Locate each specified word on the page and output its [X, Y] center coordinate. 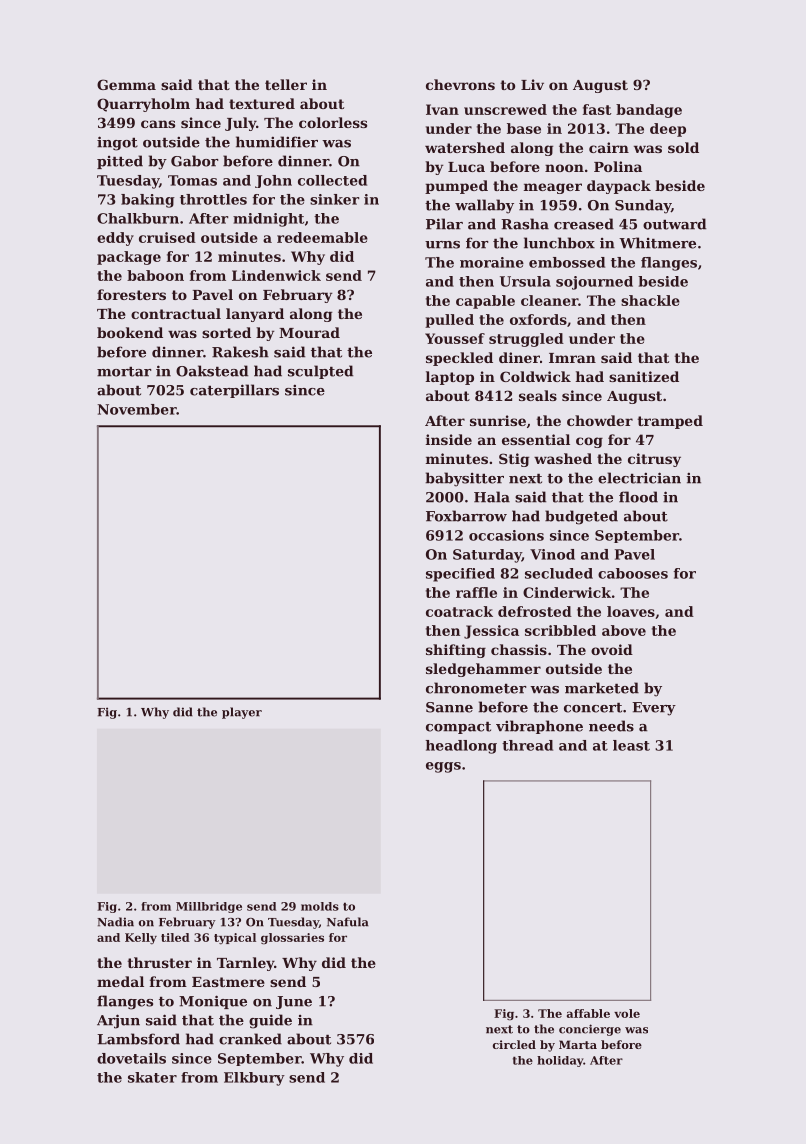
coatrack [459, 611]
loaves [631, 611]
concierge [590, 1030]
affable [588, 1013]
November [137, 409]
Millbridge [209, 907]
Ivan [442, 109]
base [524, 128]
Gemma [126, 84]
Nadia [115, 922]
